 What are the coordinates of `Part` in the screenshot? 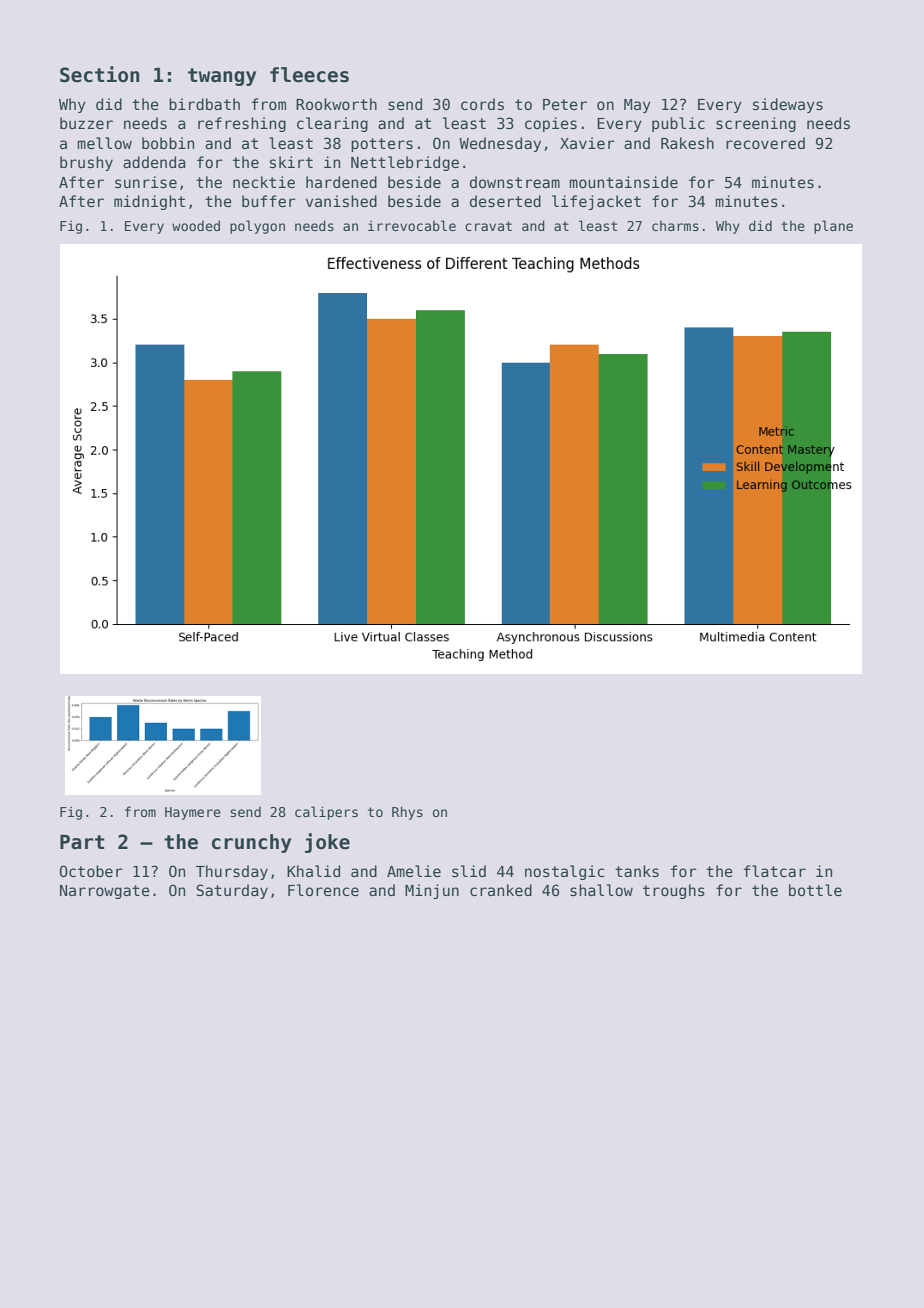 It's located at (82, 842).
